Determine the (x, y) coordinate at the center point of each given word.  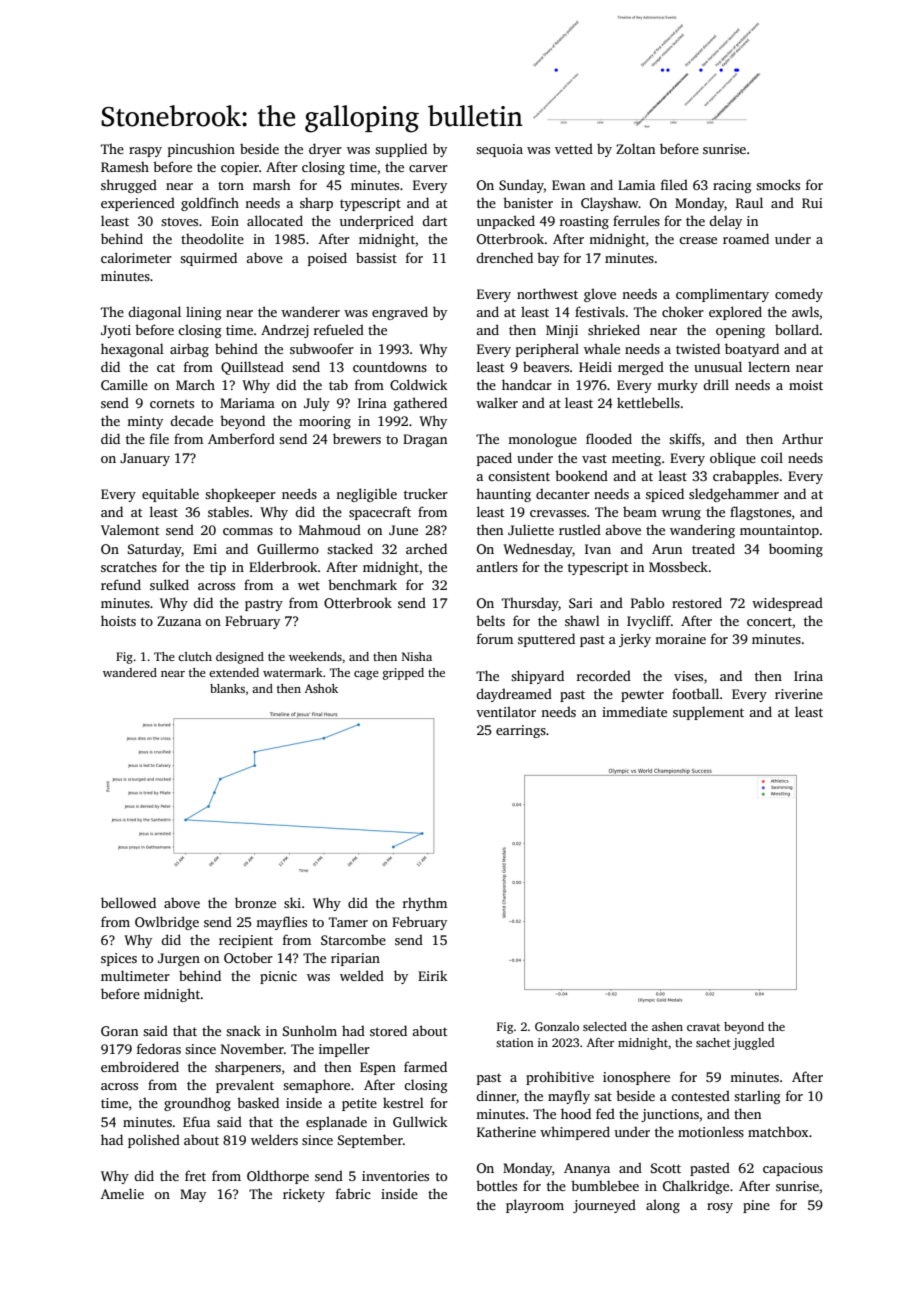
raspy (145, 152)
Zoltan (635, 148)
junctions (670, 1115)
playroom (535, 1206)
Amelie (122, 1193)
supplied (401, 150)
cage (366, 675)
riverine (799, 694)
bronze (255, 902)
